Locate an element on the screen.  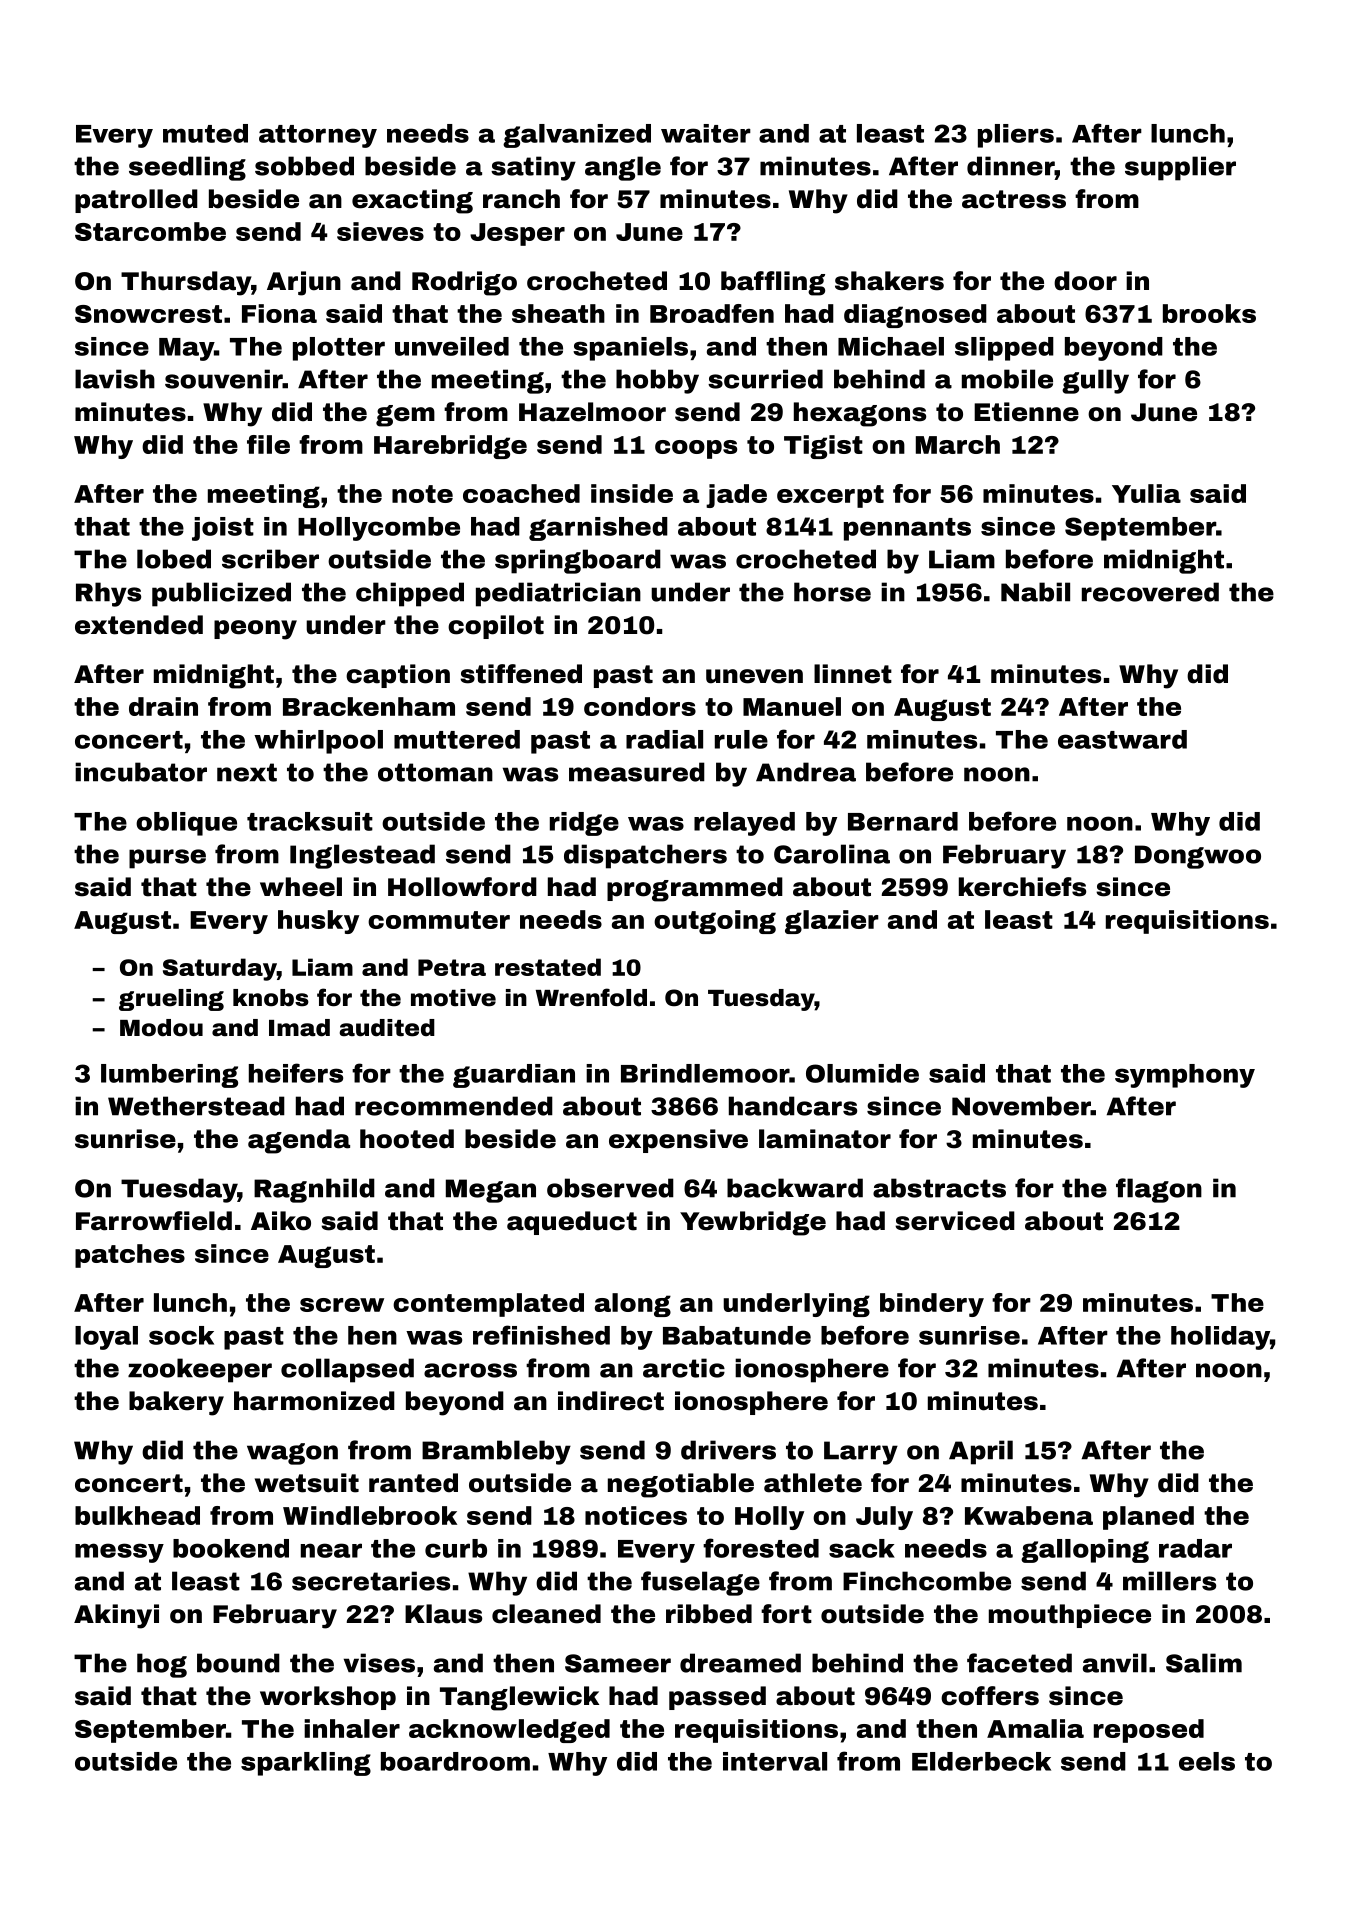
attorney is located at coordinates (318, 136).
